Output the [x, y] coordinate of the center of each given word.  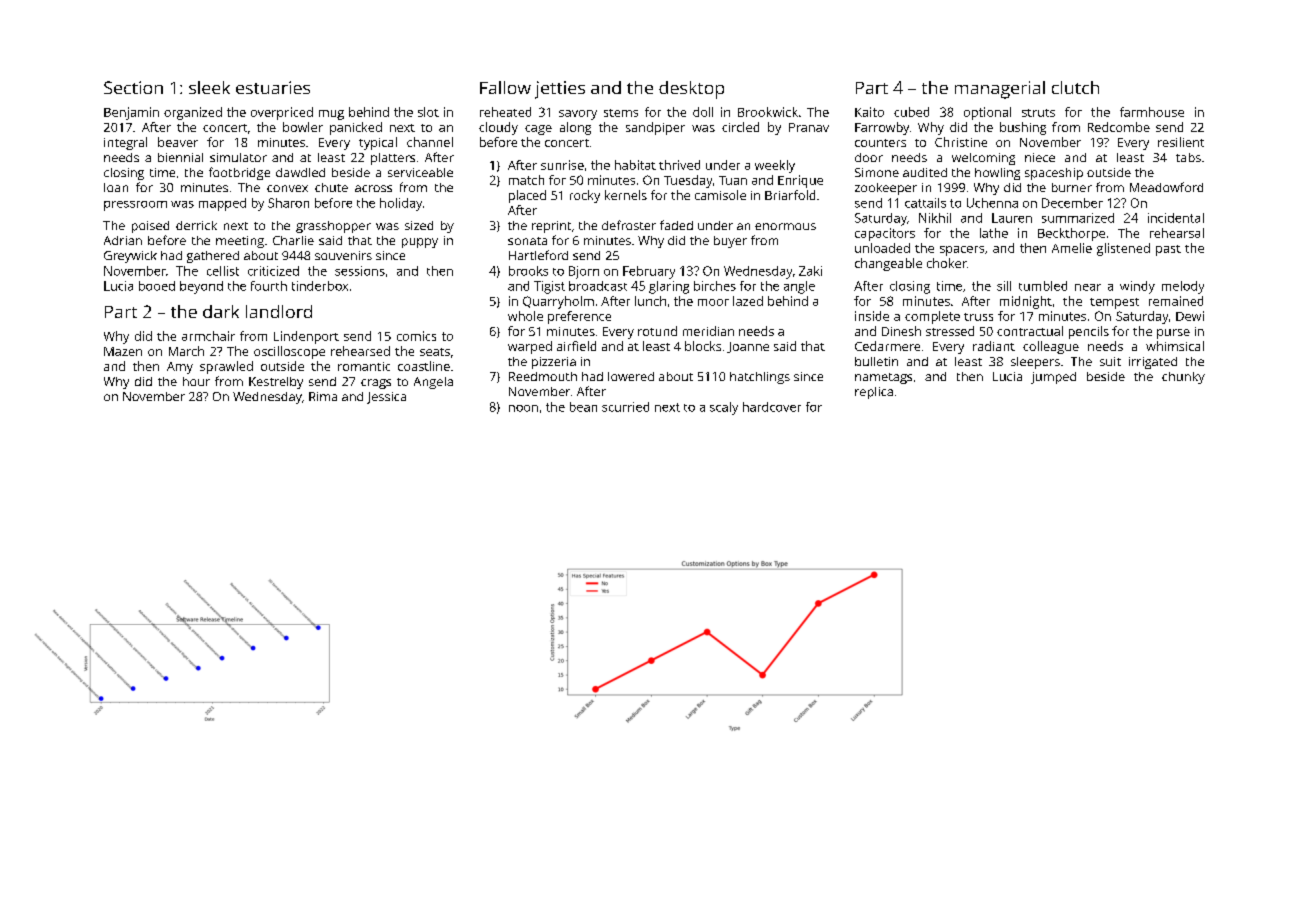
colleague [1051, 347]
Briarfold [790, 195]
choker [947, 263]
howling [997, 174]
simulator [238, 157]
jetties [560, 90]
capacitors [885, 234]
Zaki [810, 271]
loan [116, 187]
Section [133, 87]
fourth [269, 286]
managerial [1000, 90]
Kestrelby [276, 383]
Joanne [748, 347]
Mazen [123, 351]
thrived [679, 165]
